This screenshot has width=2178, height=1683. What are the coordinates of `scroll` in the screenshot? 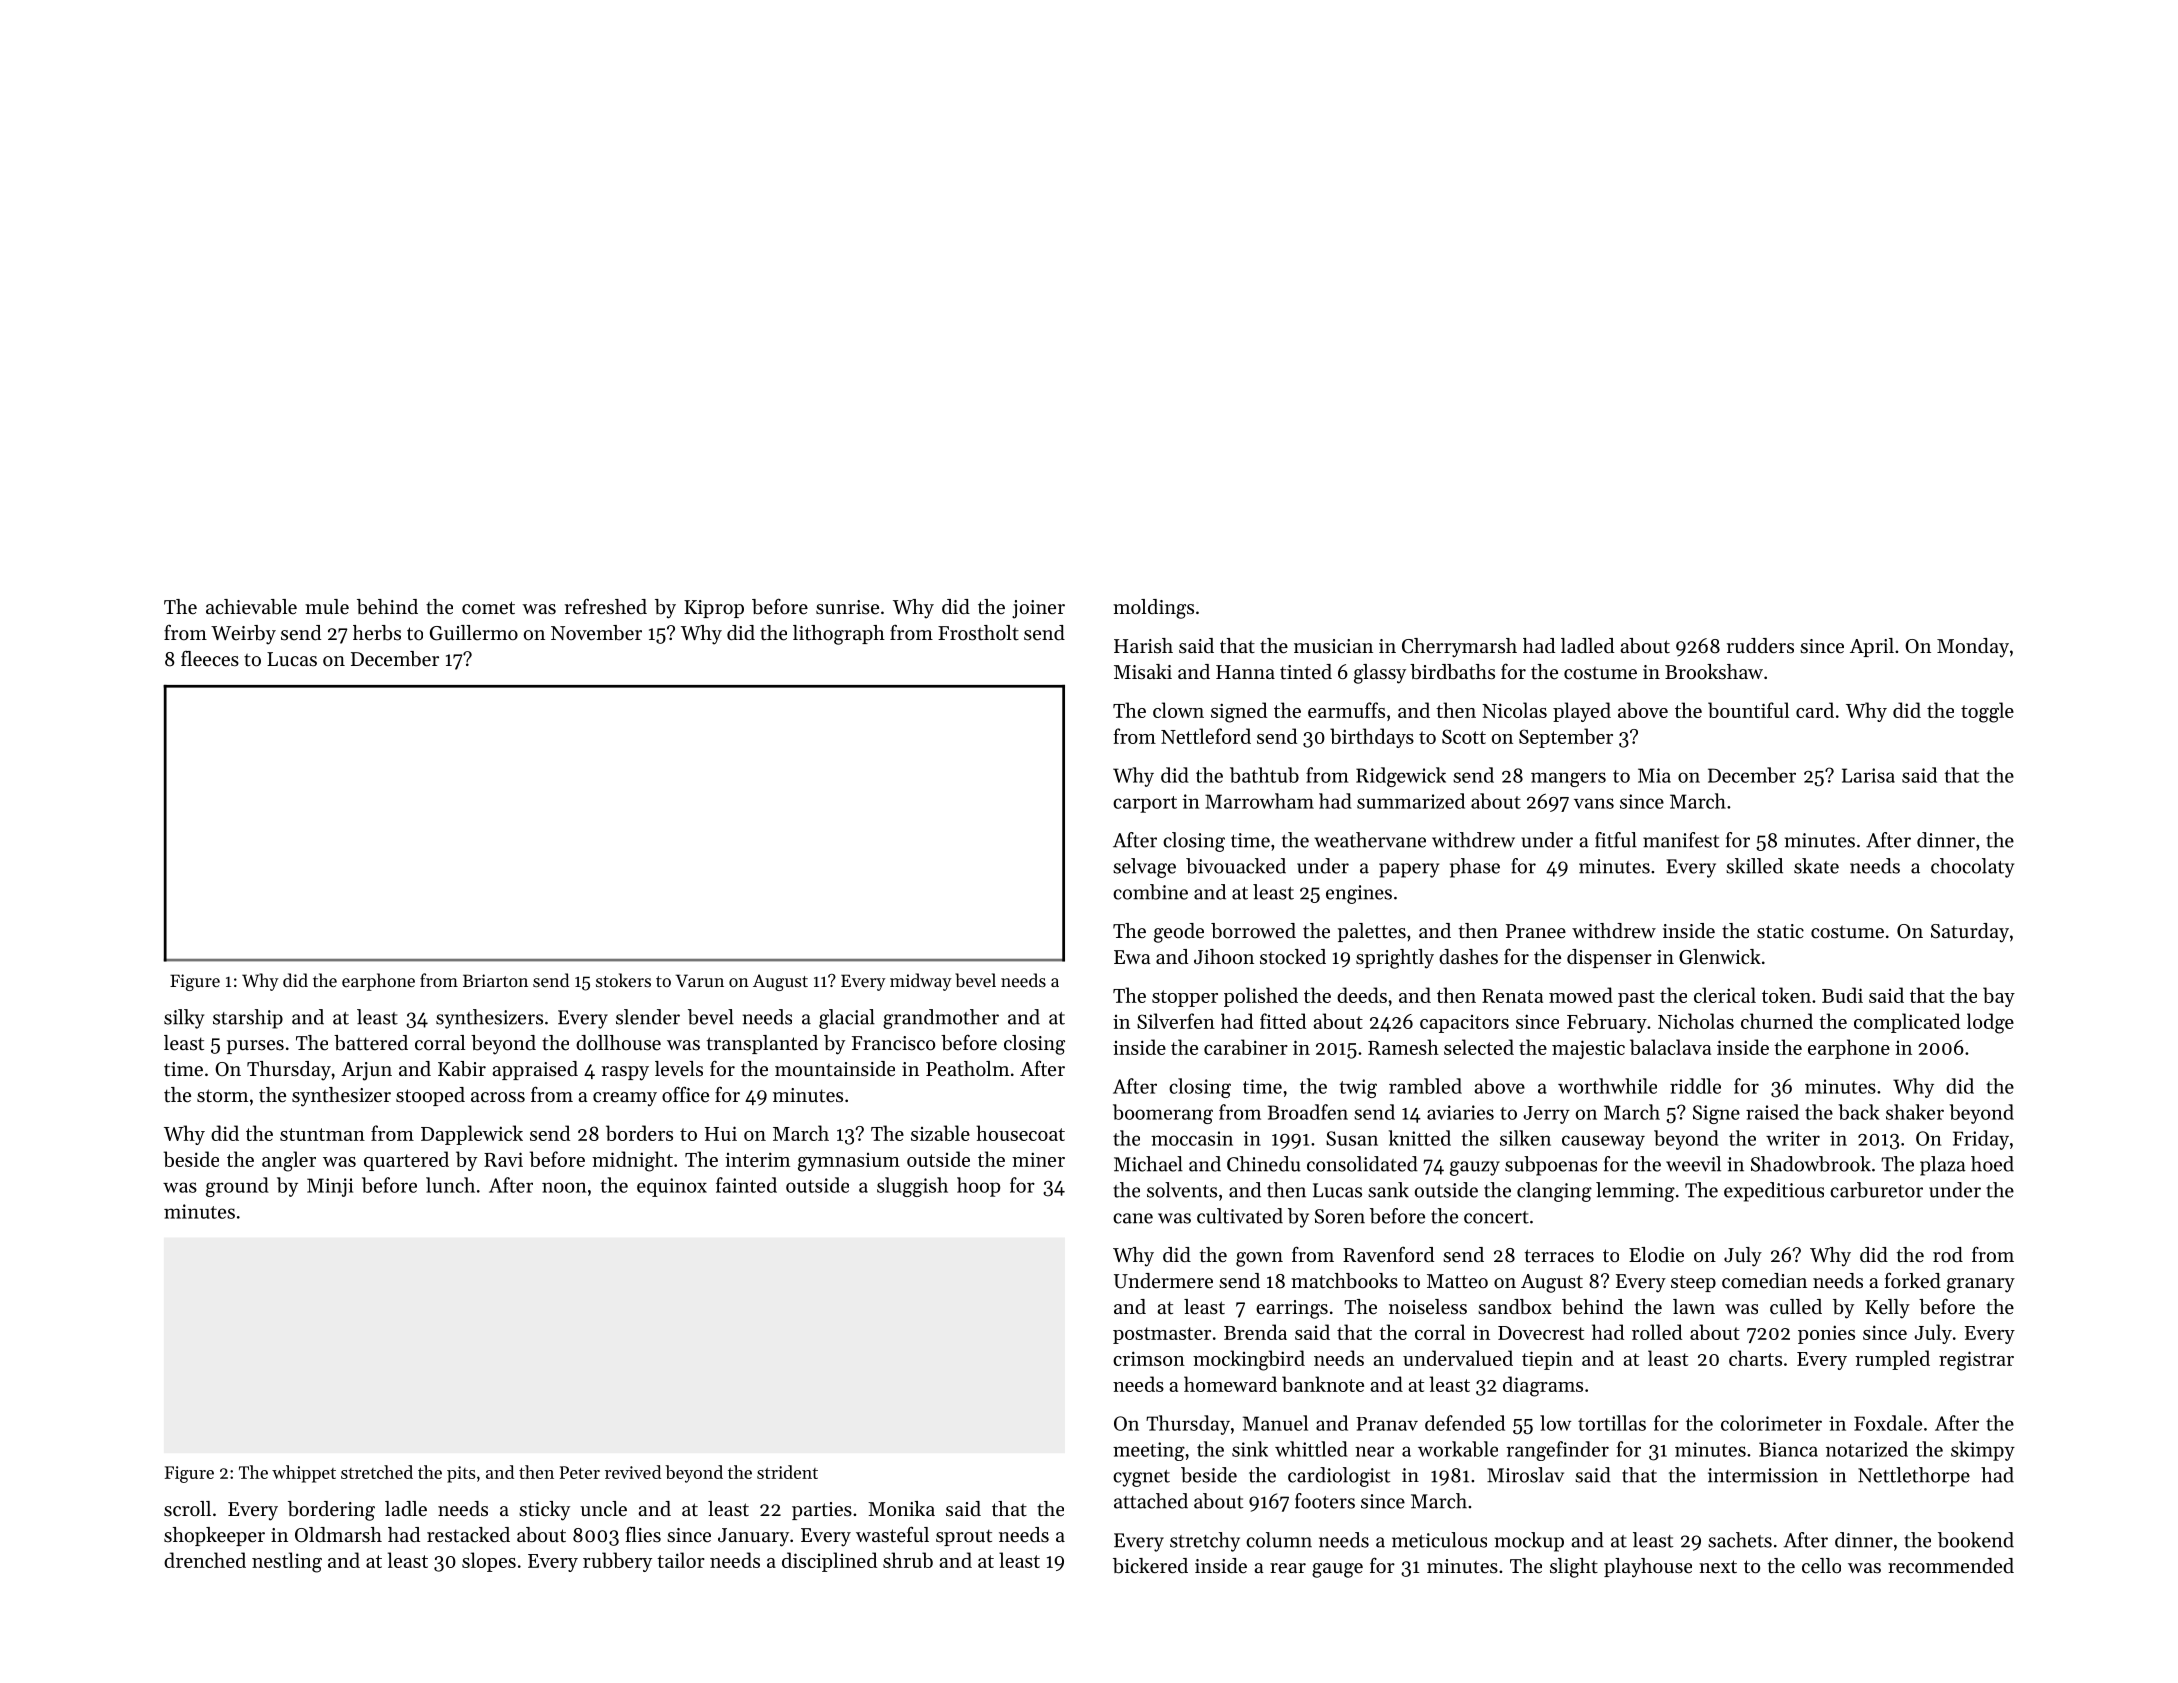 It's located at (187, 1509).
